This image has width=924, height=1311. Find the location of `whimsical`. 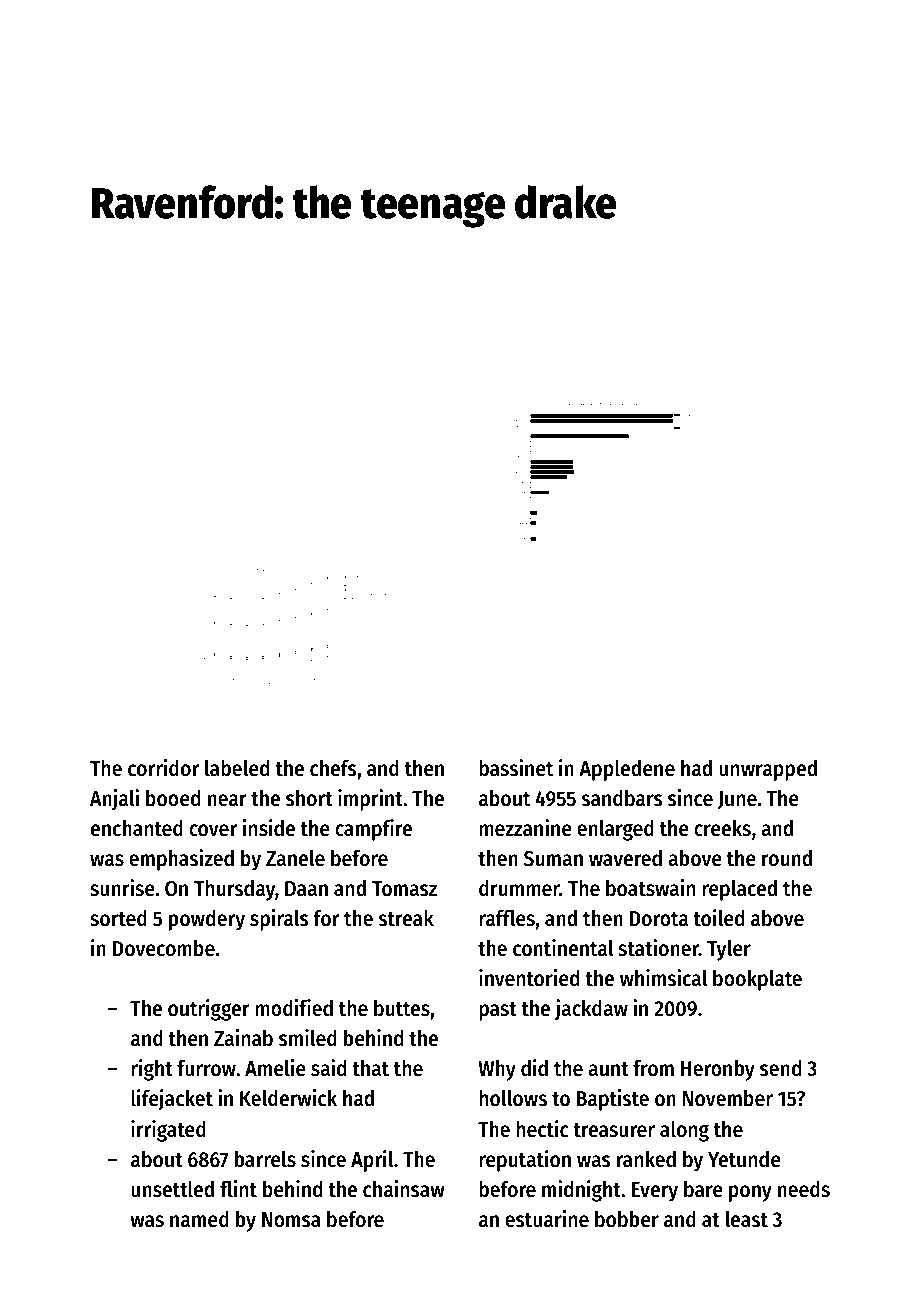

whimsical is located at coordinates (663, 978).
